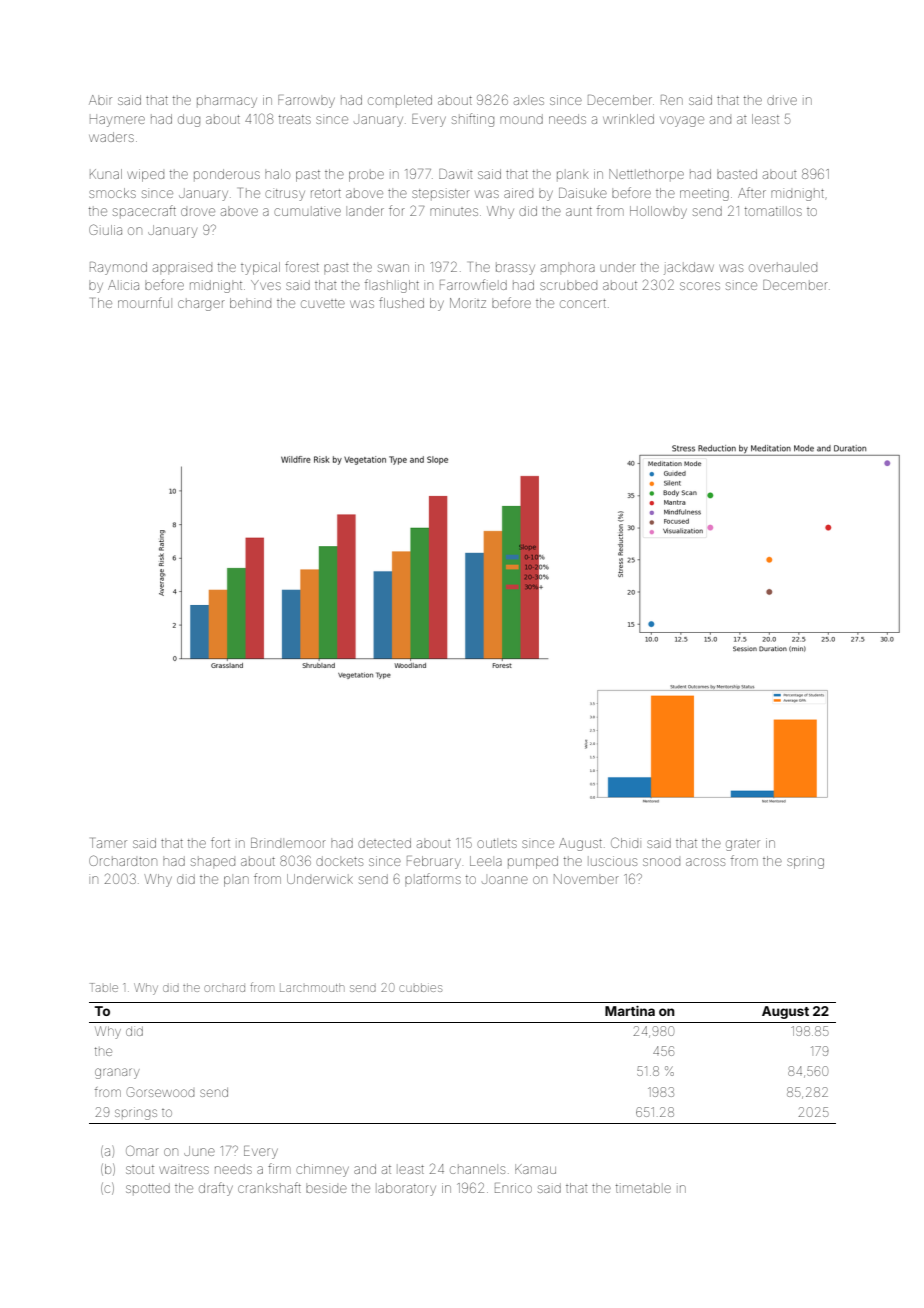  I want to click on drafty, so click(216, 1189).
